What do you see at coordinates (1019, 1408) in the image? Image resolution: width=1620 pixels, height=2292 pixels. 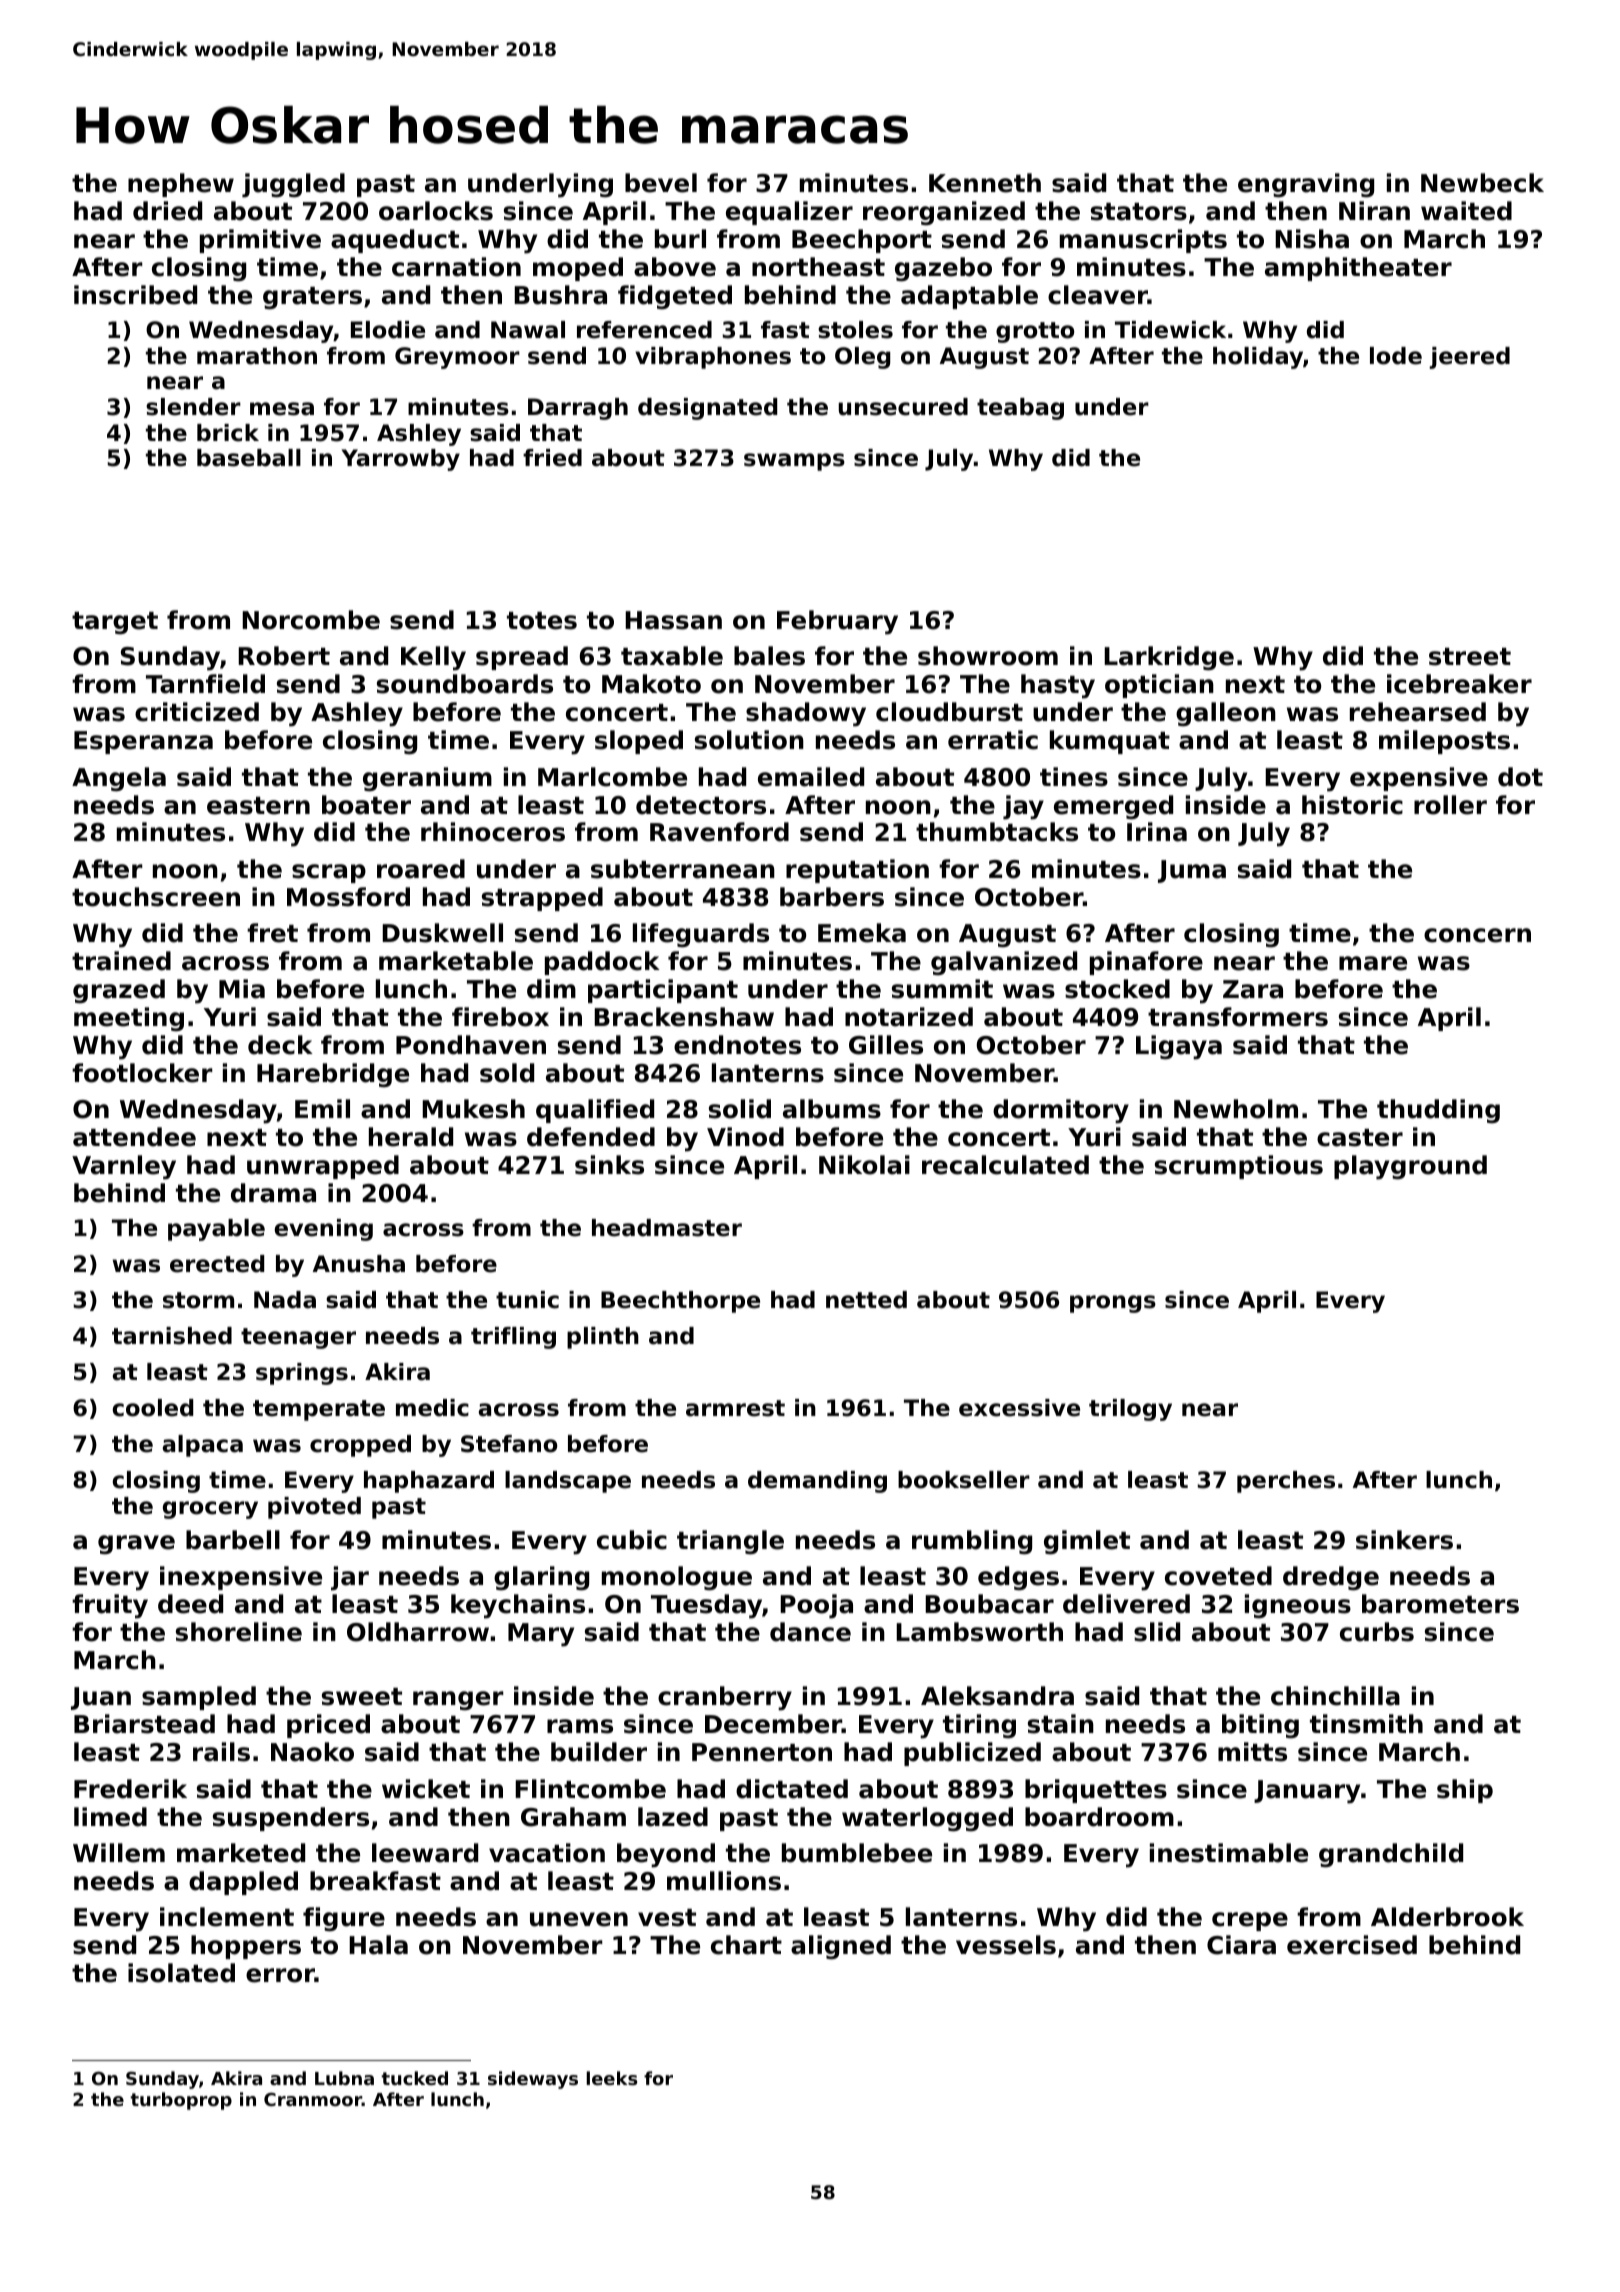 I see `excessive` at bounding box center [1019, 1408].
